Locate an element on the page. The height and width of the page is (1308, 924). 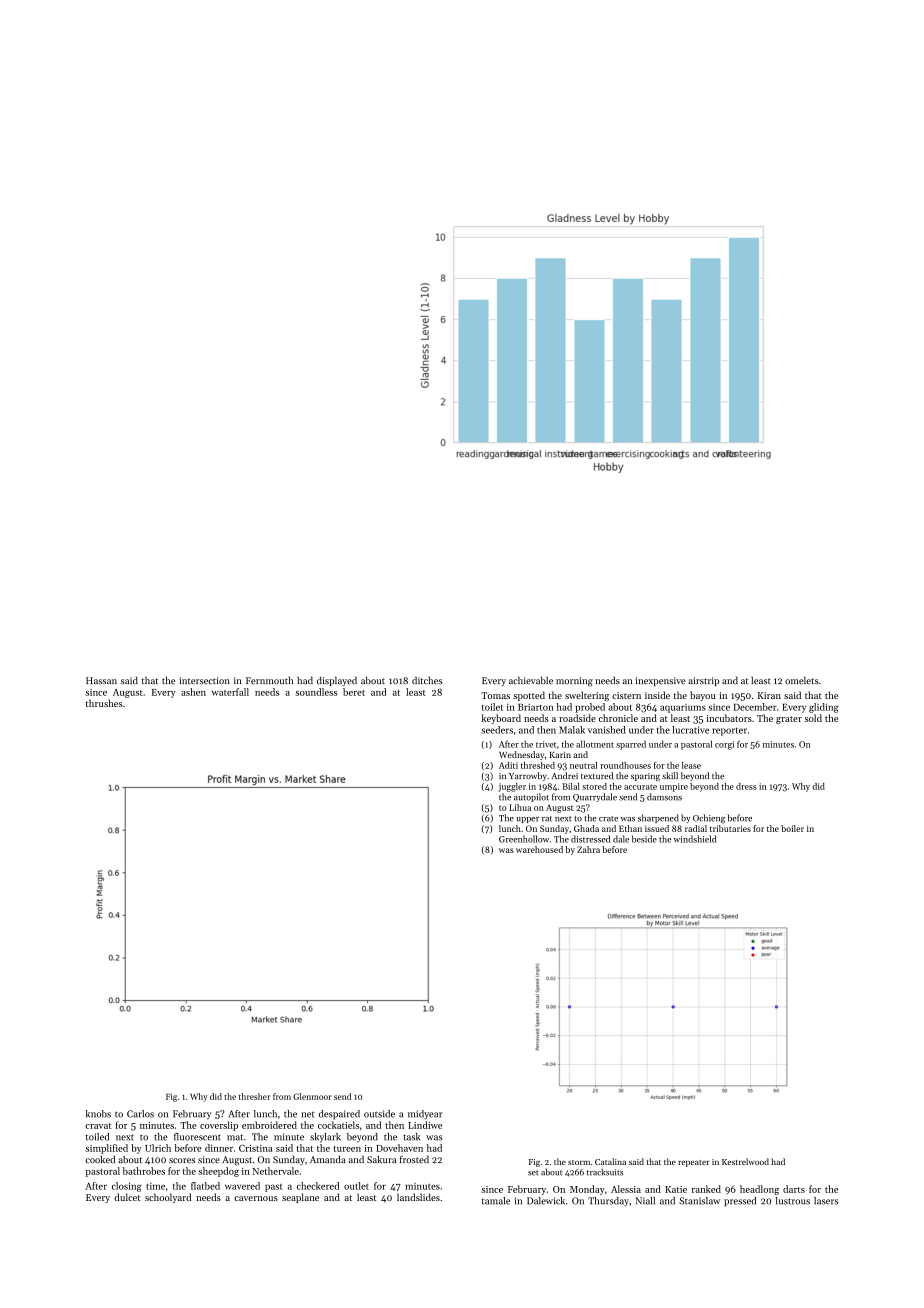
Zahra is located at coordinates (588, 849).
